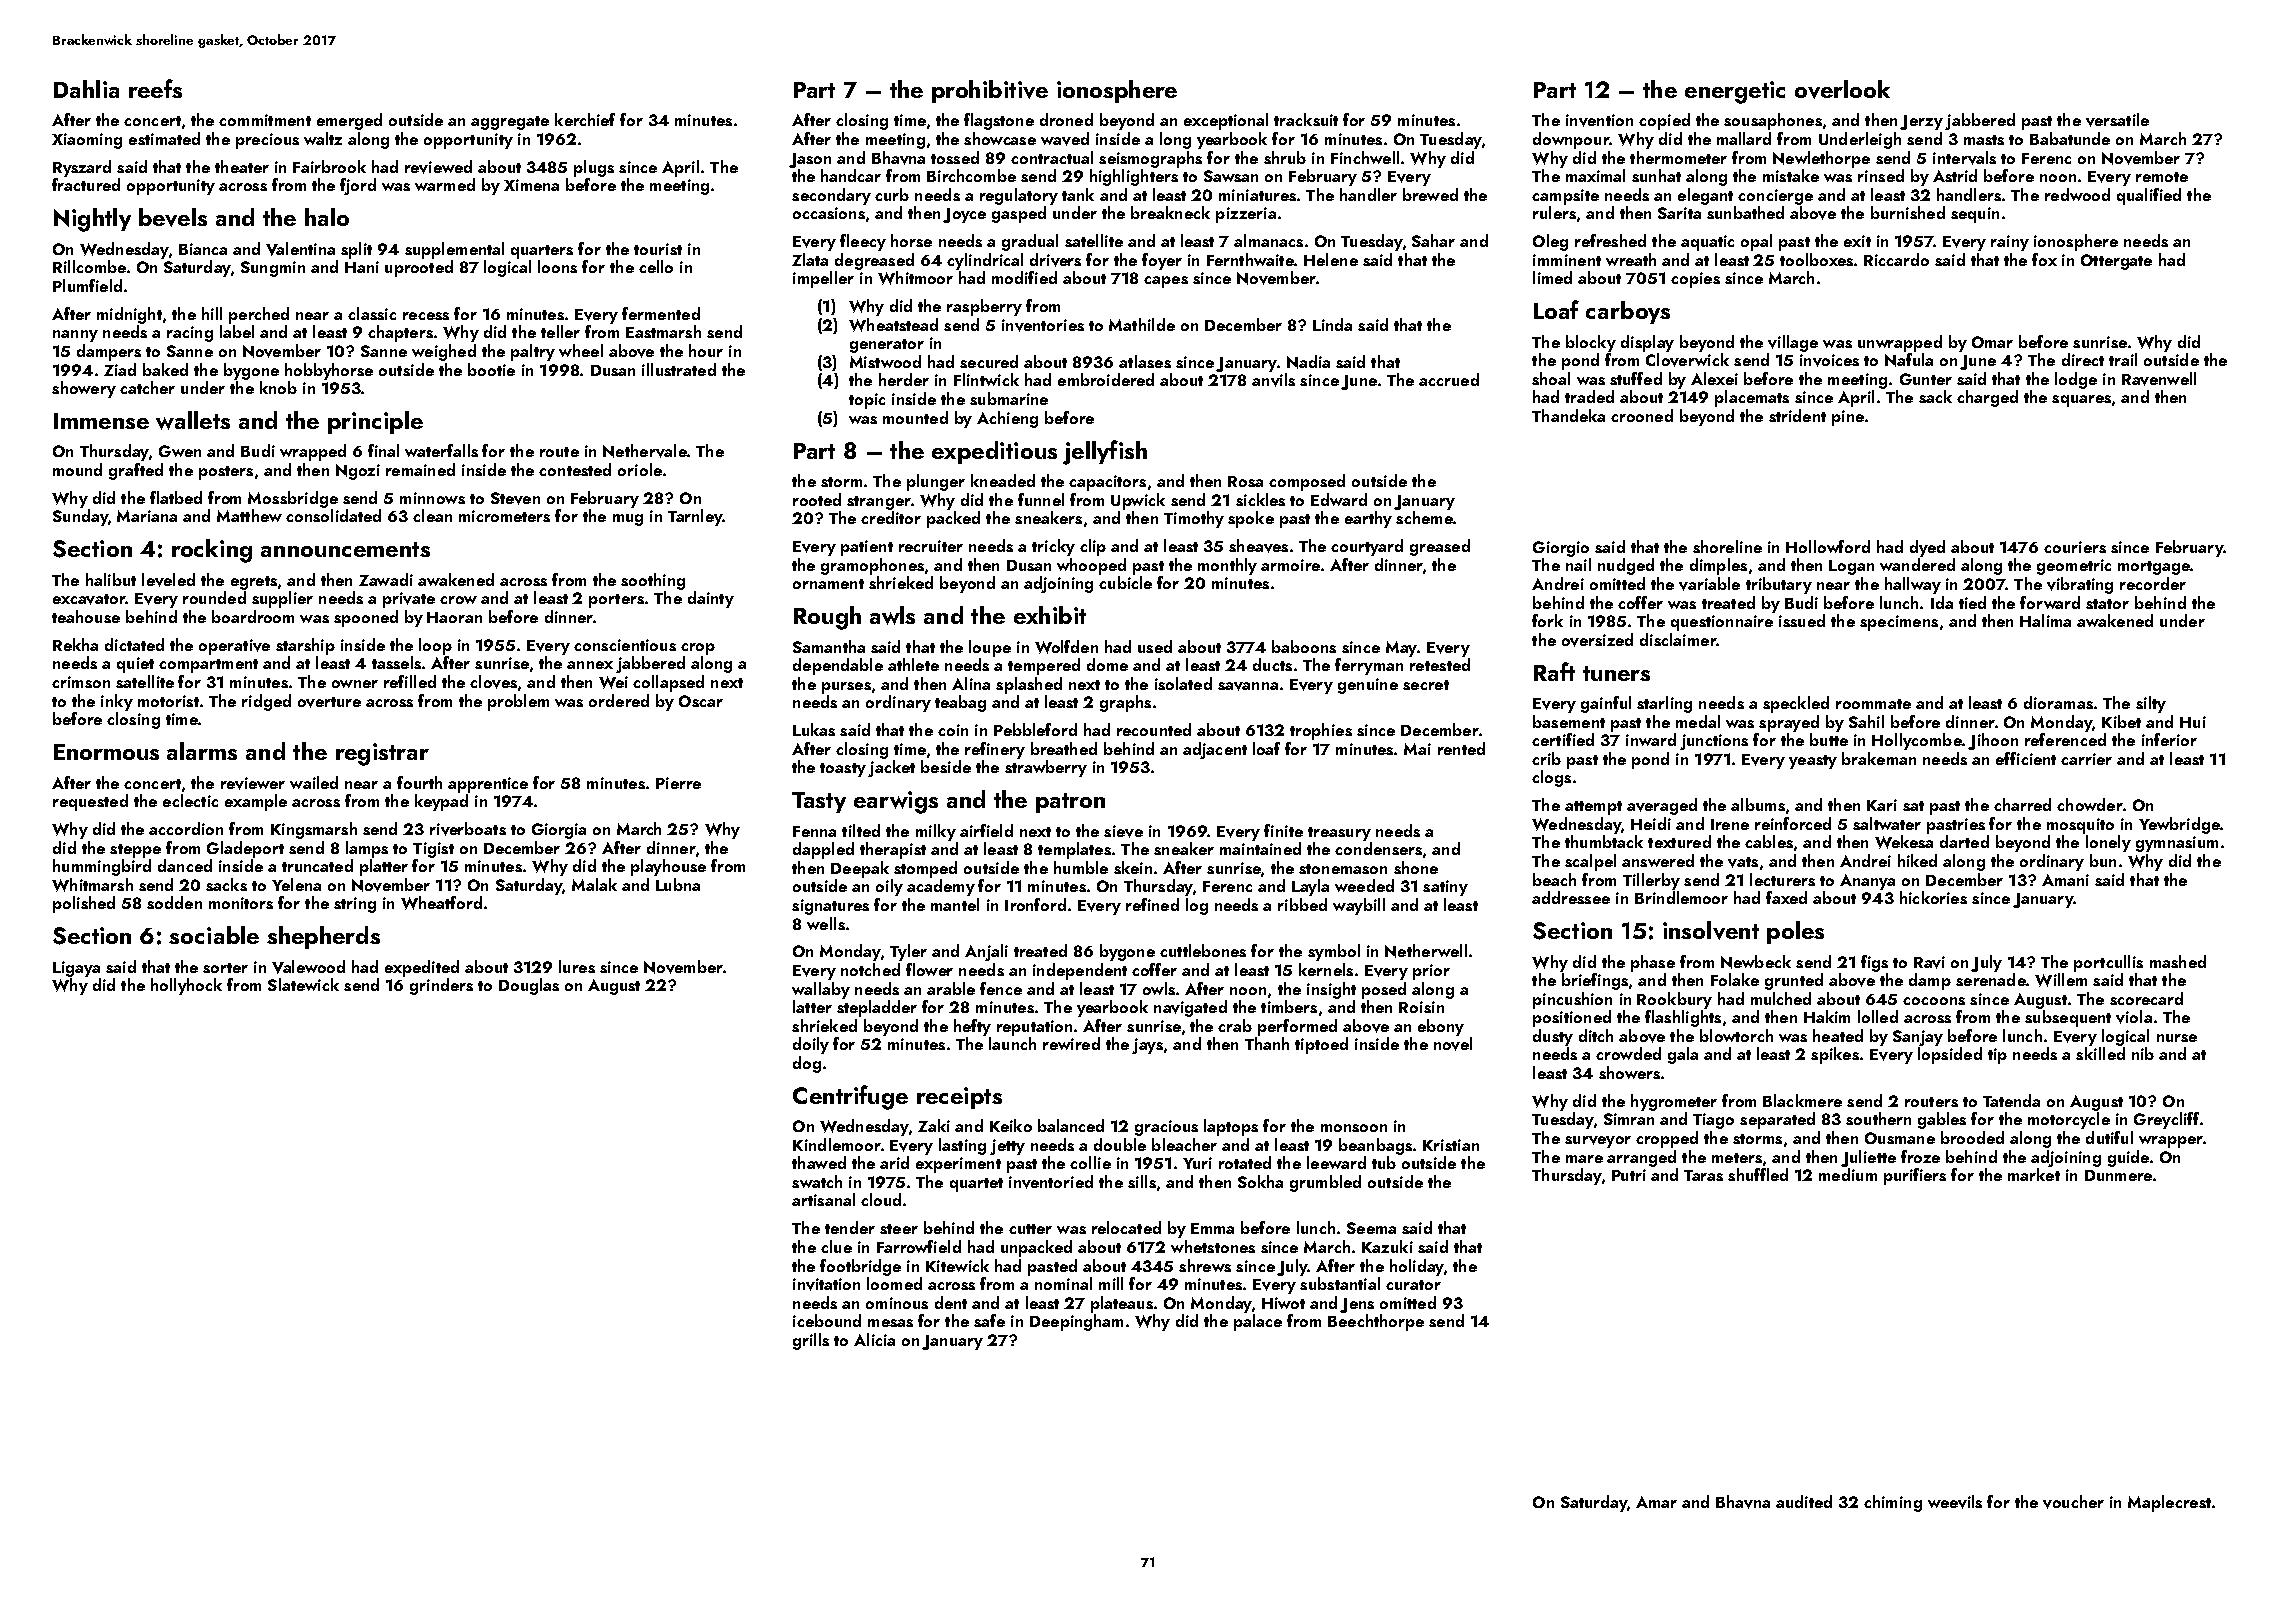 The image size is (2282, 1614). What do you see at coordinates (2081, 401) in the page?
I see `squares` at bounding box center [2081, 401].
